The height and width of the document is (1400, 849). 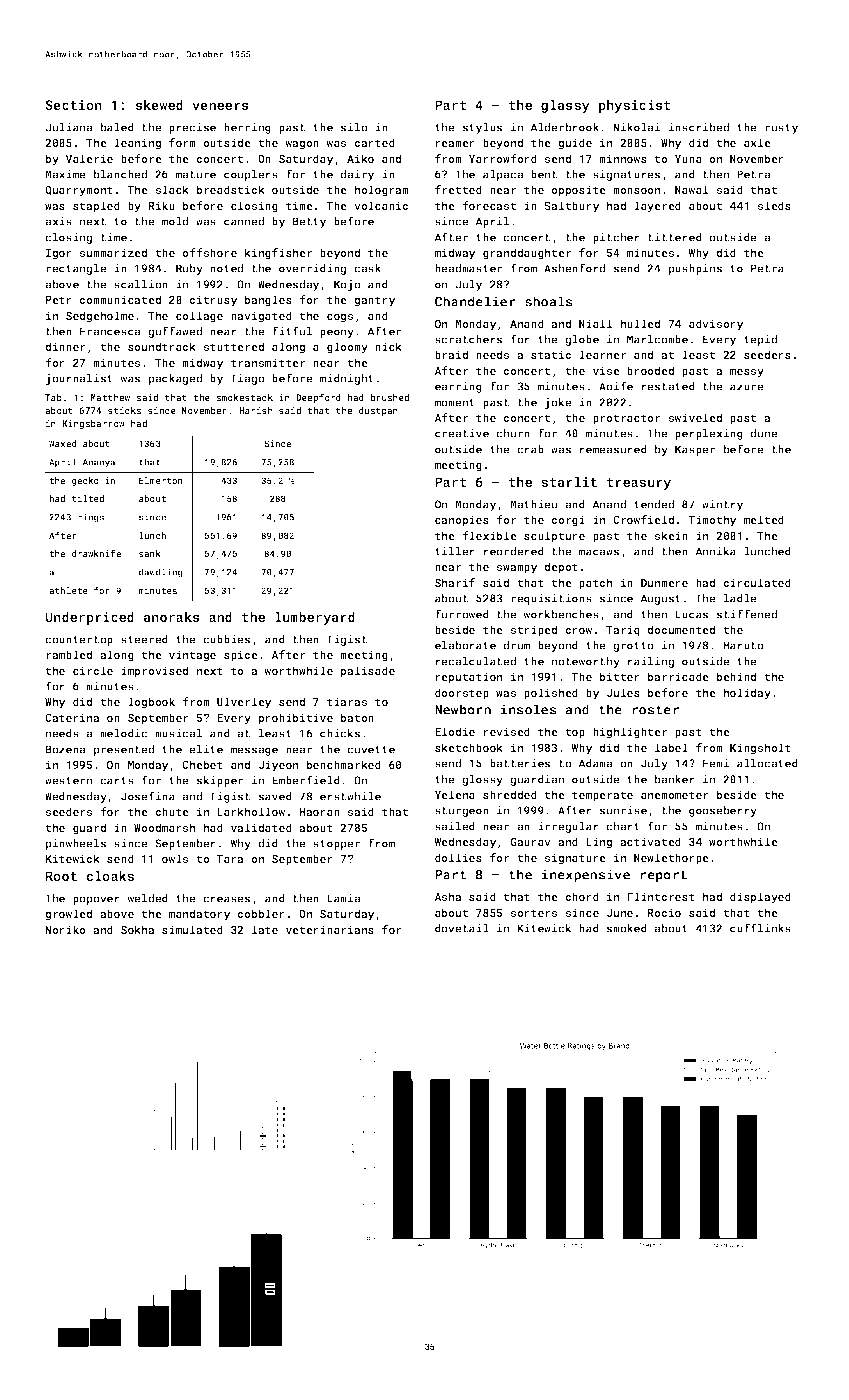 What do you see at coordinates (312, 269) in the document?
I see `overriding` at bounding box center [312, 269].
